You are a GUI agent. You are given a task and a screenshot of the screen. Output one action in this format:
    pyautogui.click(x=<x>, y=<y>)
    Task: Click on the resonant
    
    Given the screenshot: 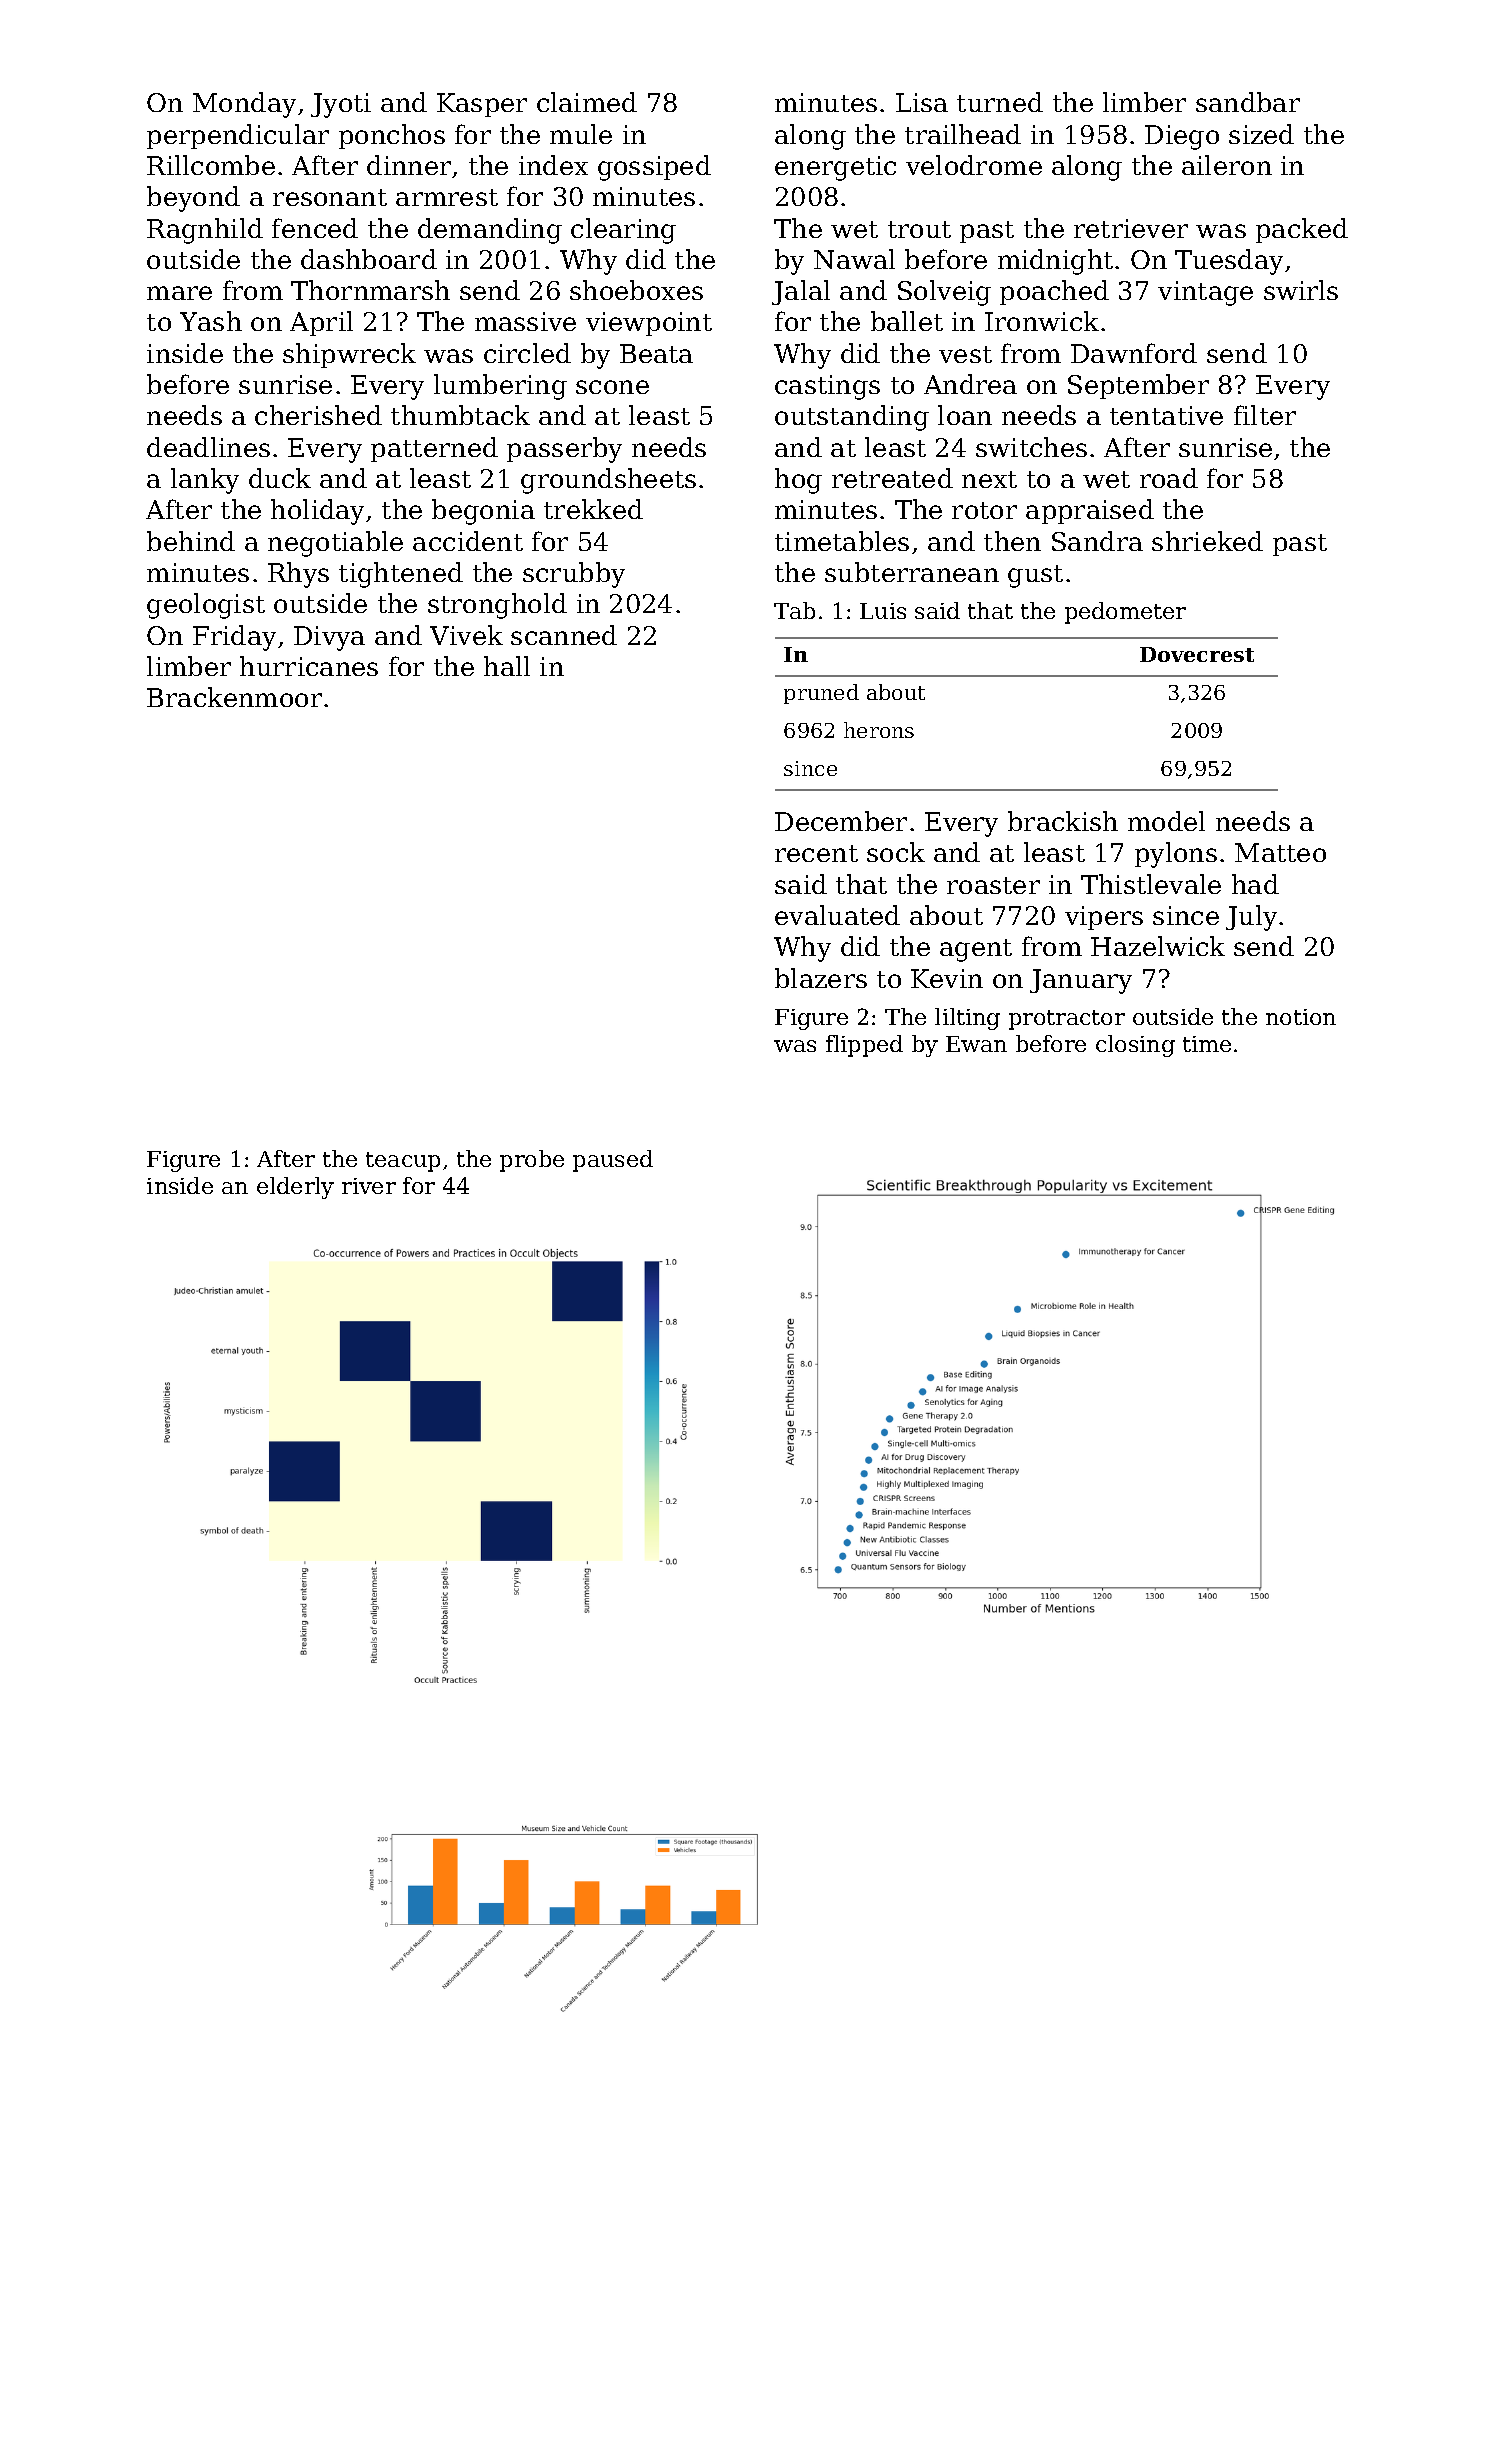 What is the action you would take?
    pyautogui.click(x=330, y=197)
